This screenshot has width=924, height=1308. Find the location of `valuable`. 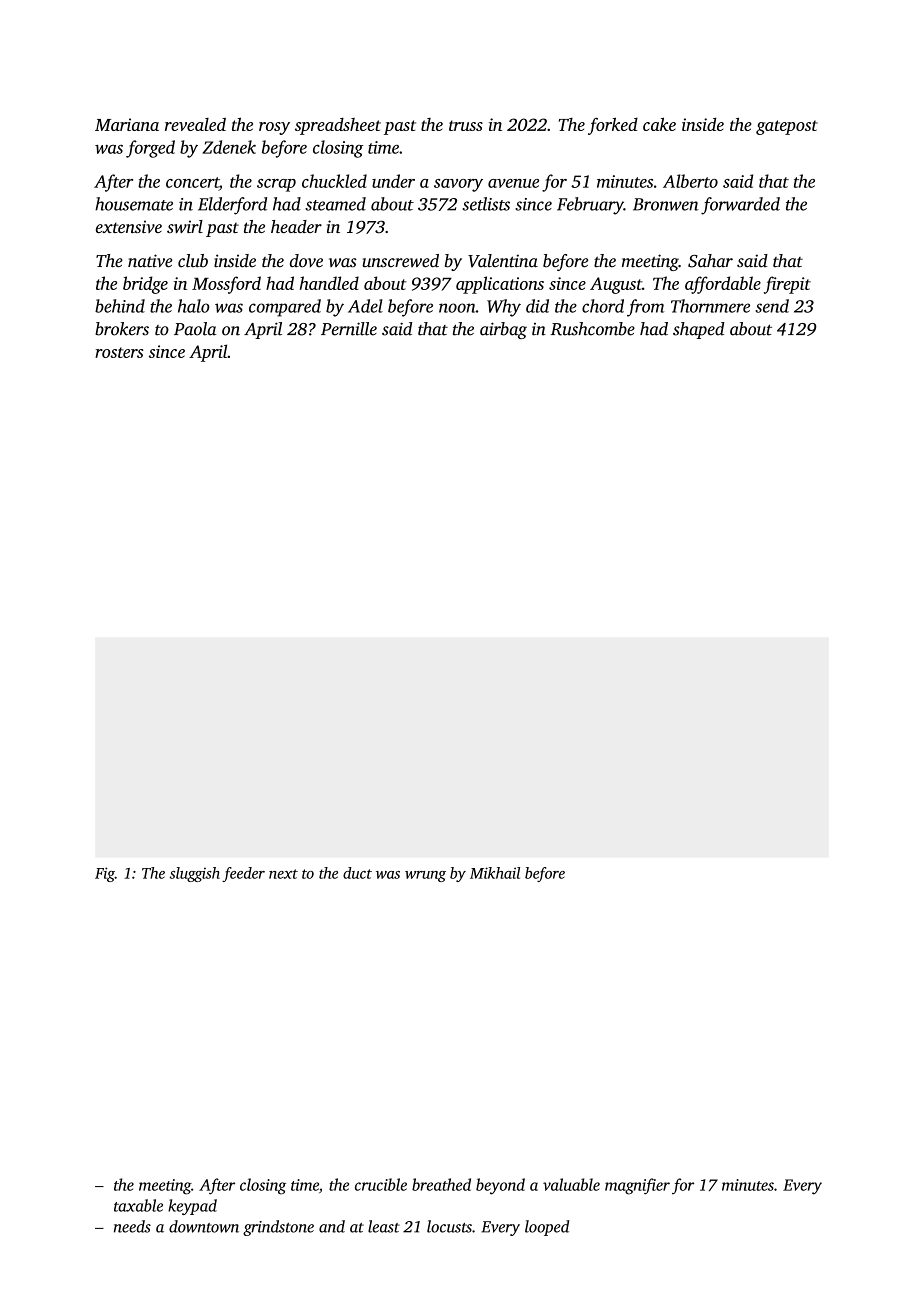

valuable is located at coordinates (571, 1184).
